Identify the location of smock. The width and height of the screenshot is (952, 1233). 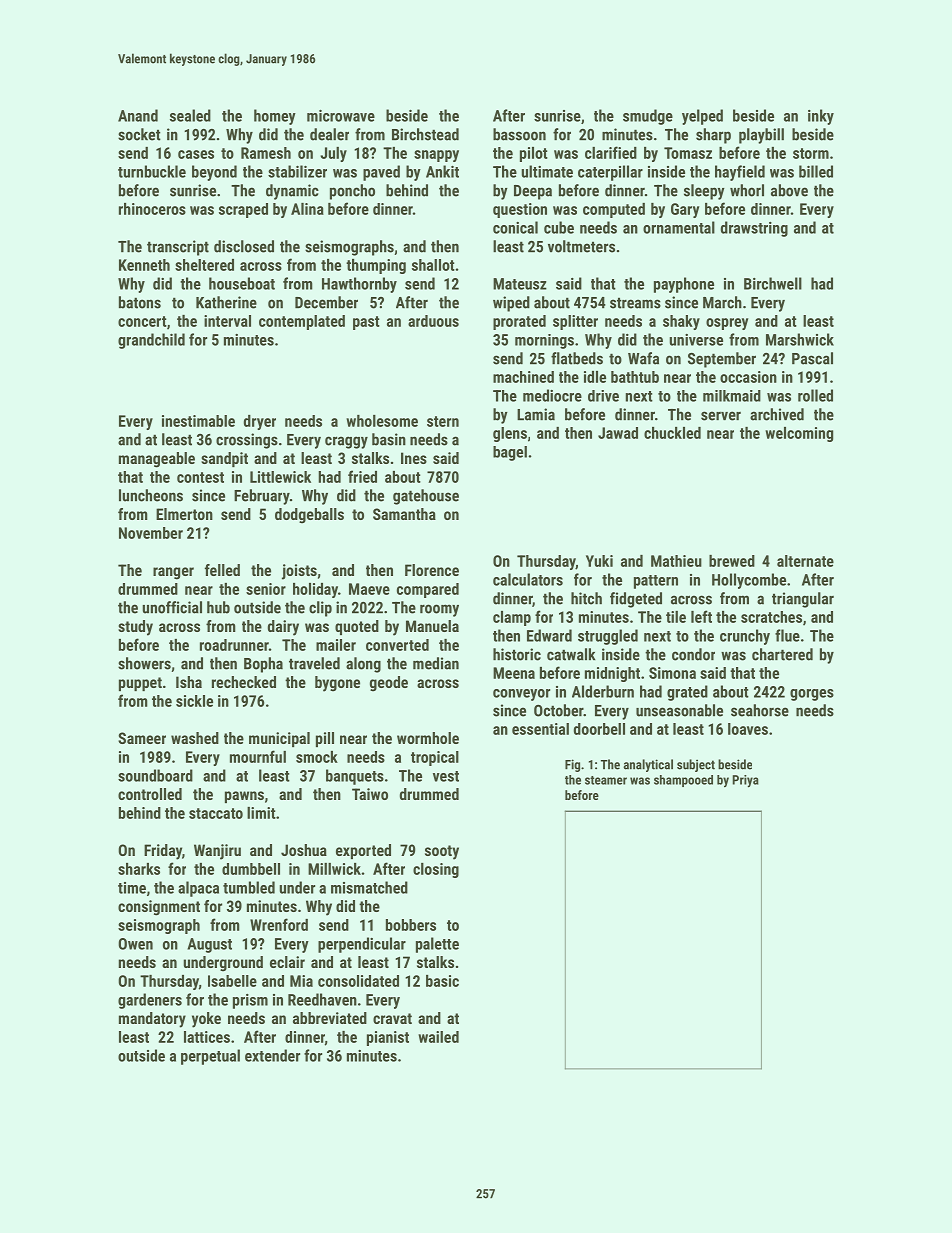
(317, 757).
